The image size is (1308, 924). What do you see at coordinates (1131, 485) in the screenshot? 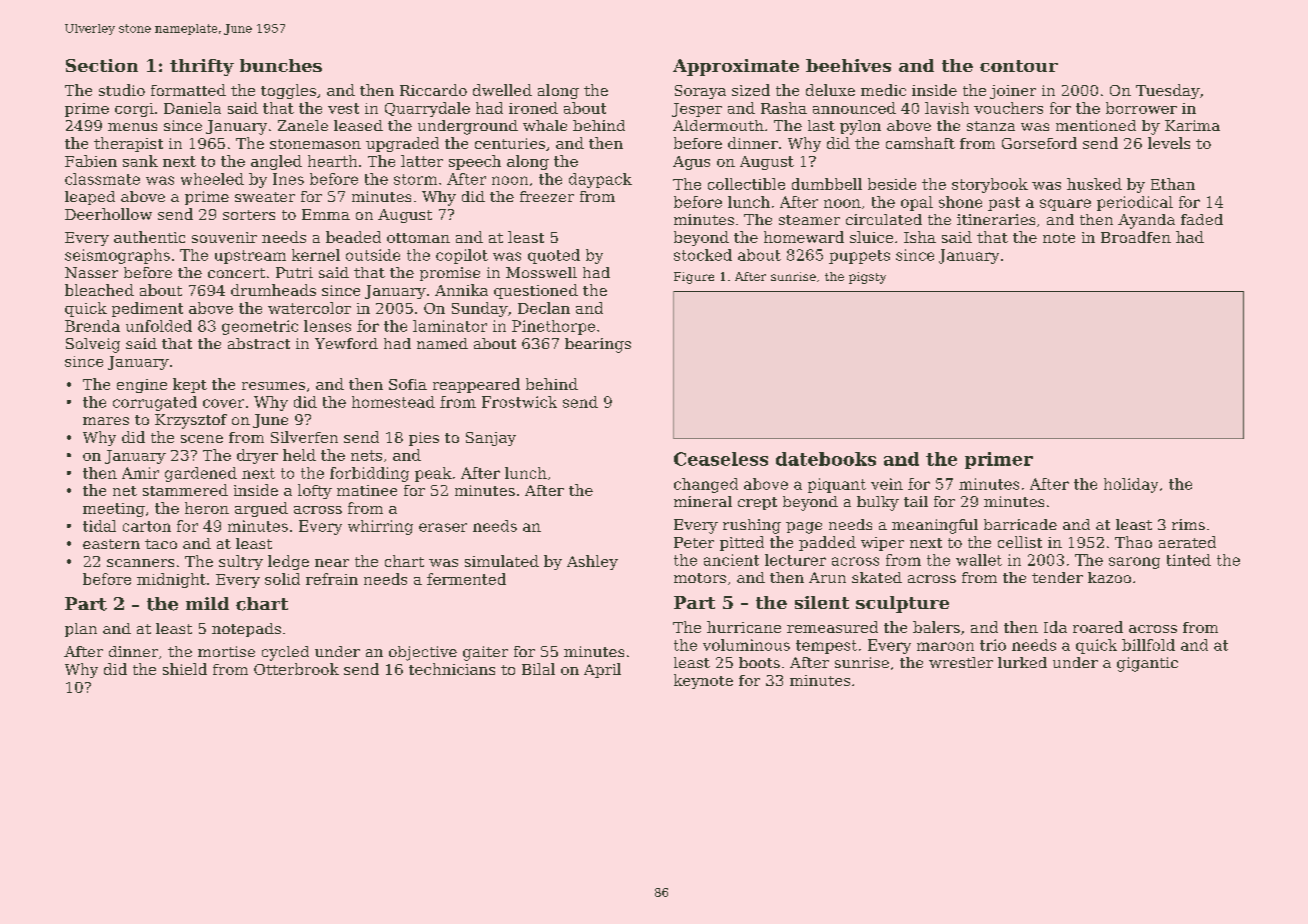
I see `holiday` at bounding box center [1131, 485].
